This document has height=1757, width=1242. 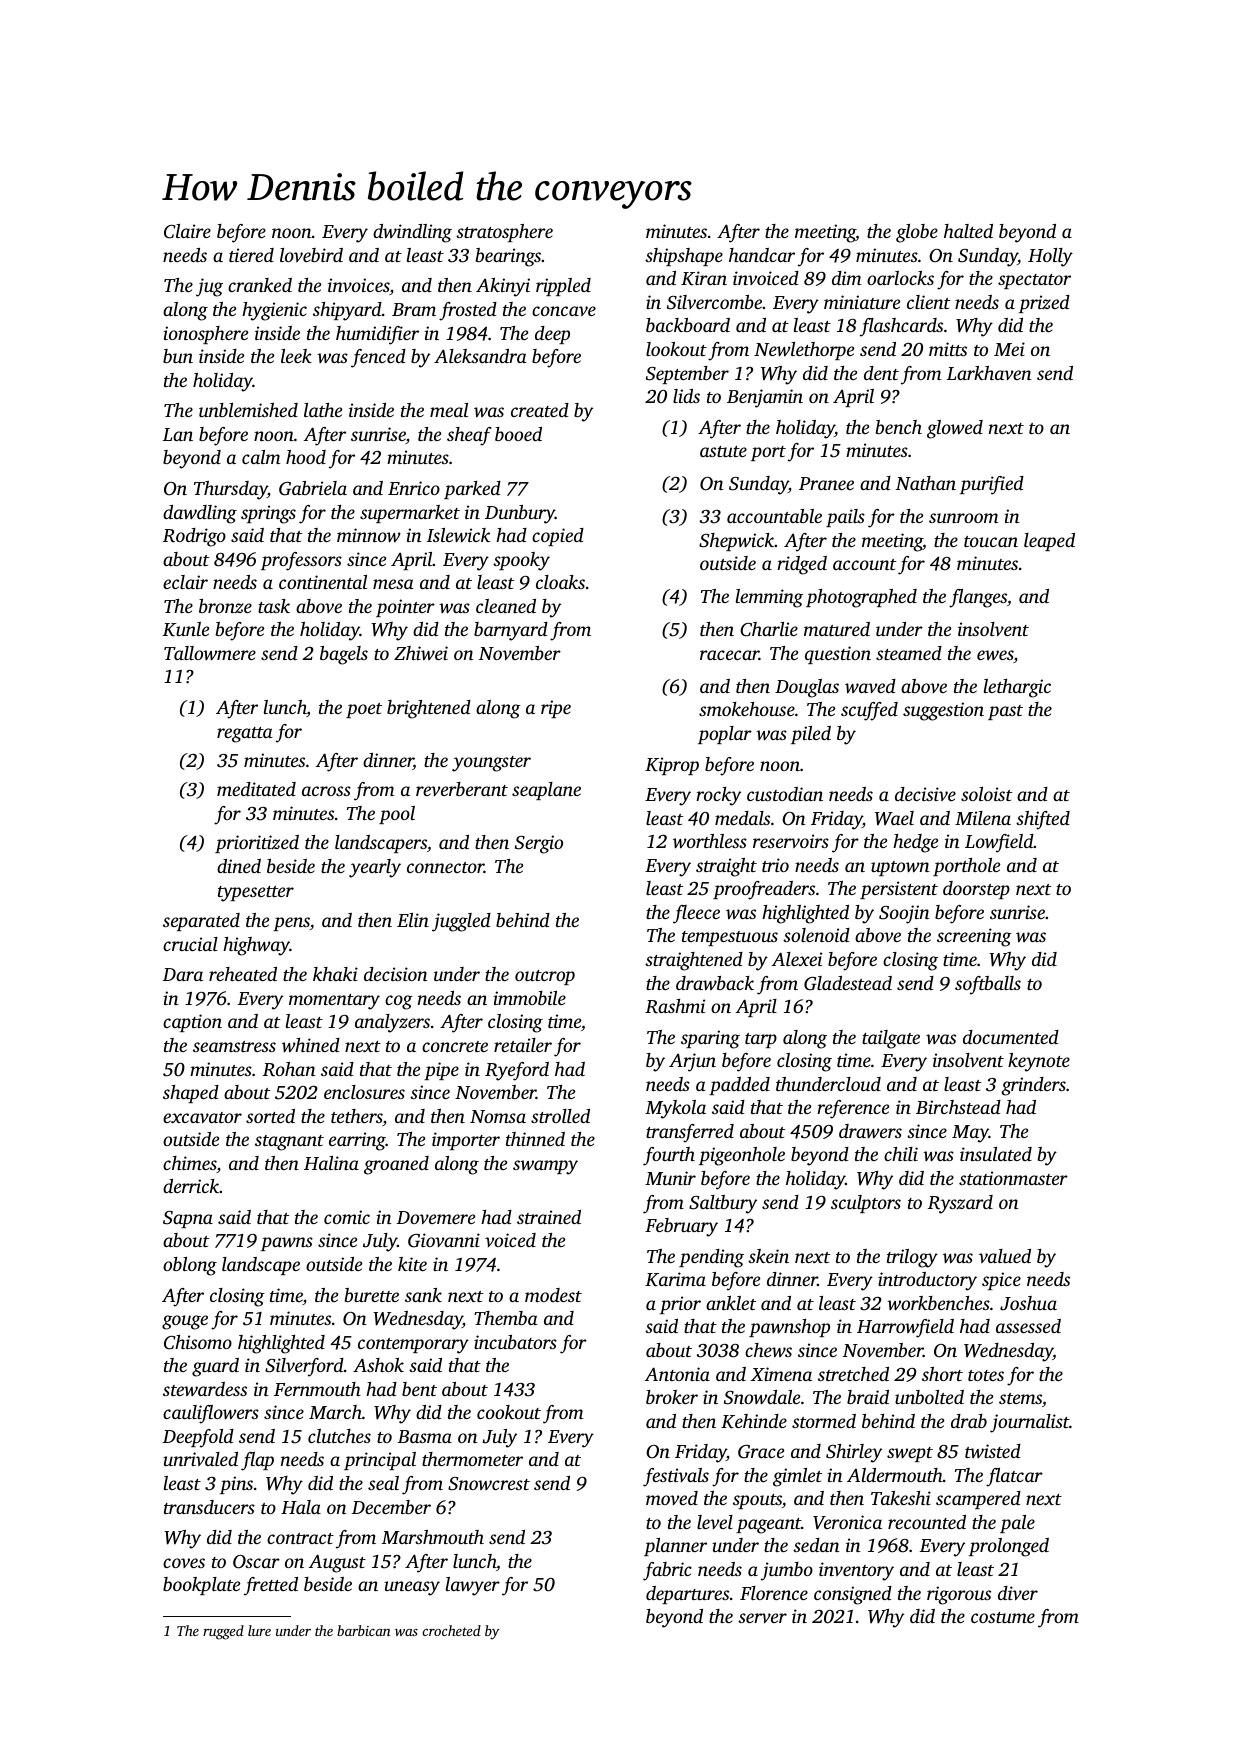 I want to click on lure, so click(x=259, y=1630).
